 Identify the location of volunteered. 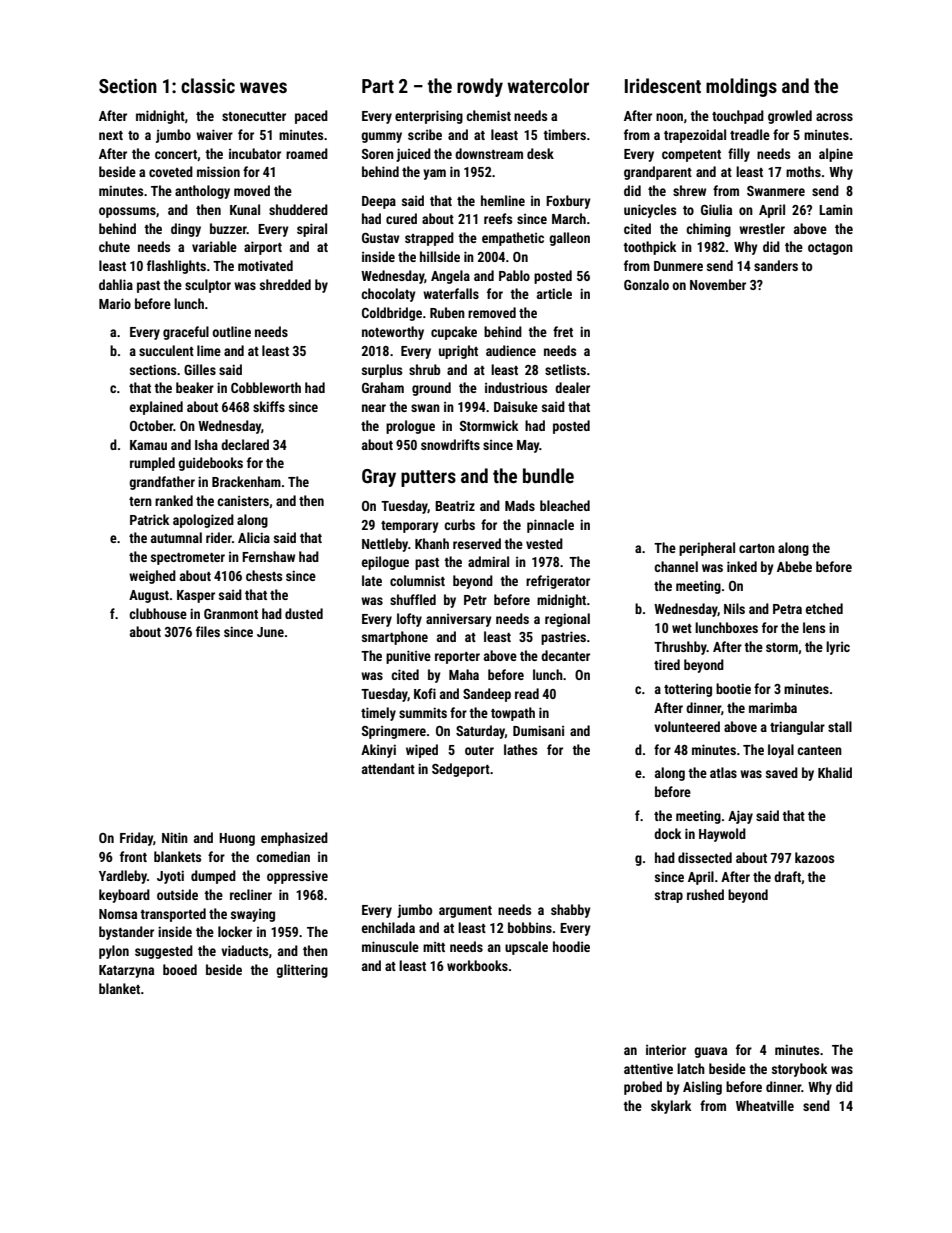
(687, 726).
